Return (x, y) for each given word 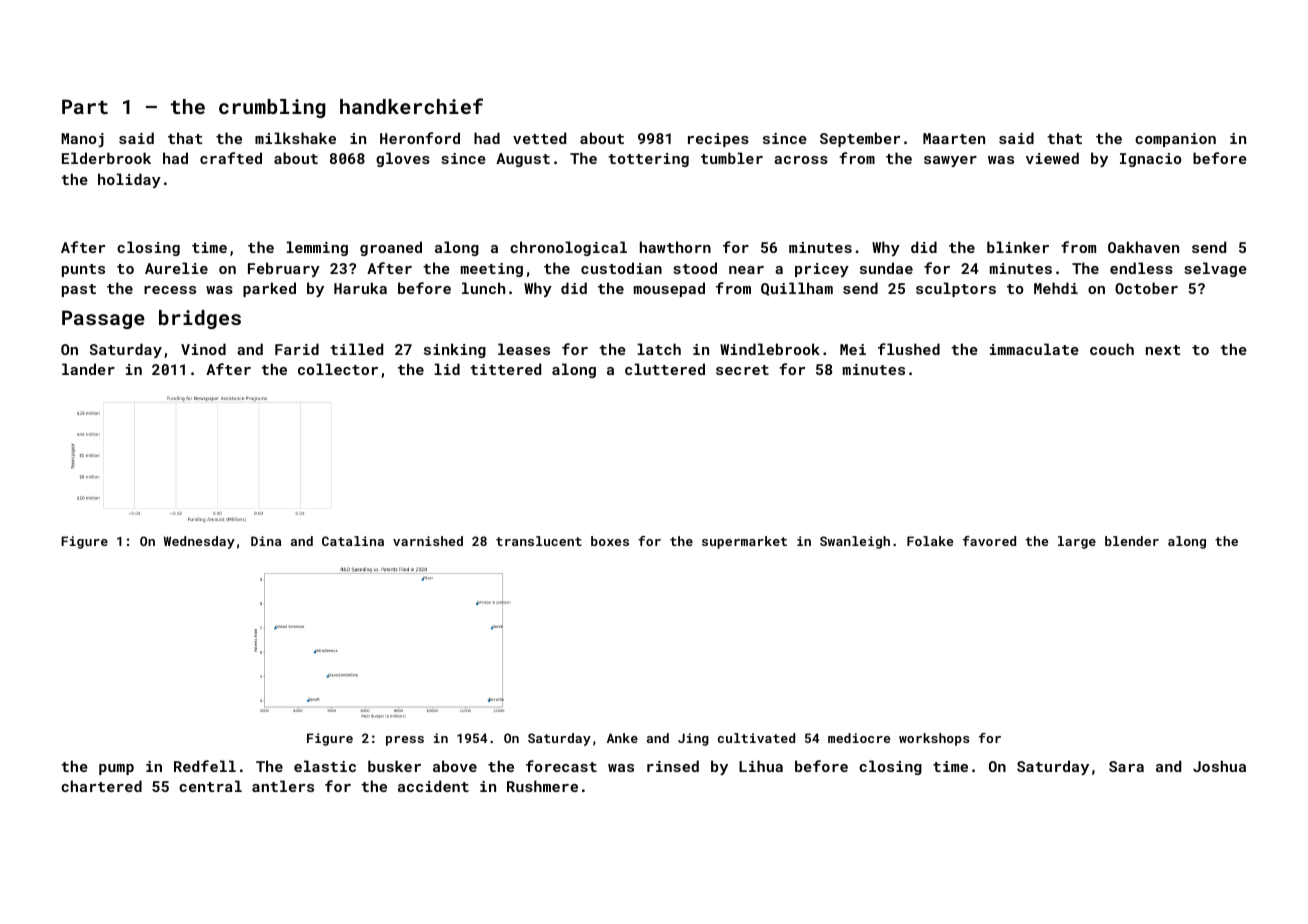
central (210, 786)
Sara (1126, 766)
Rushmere (542, 786)
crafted (231, 158)
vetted (539, 138)
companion (1175, 140)
